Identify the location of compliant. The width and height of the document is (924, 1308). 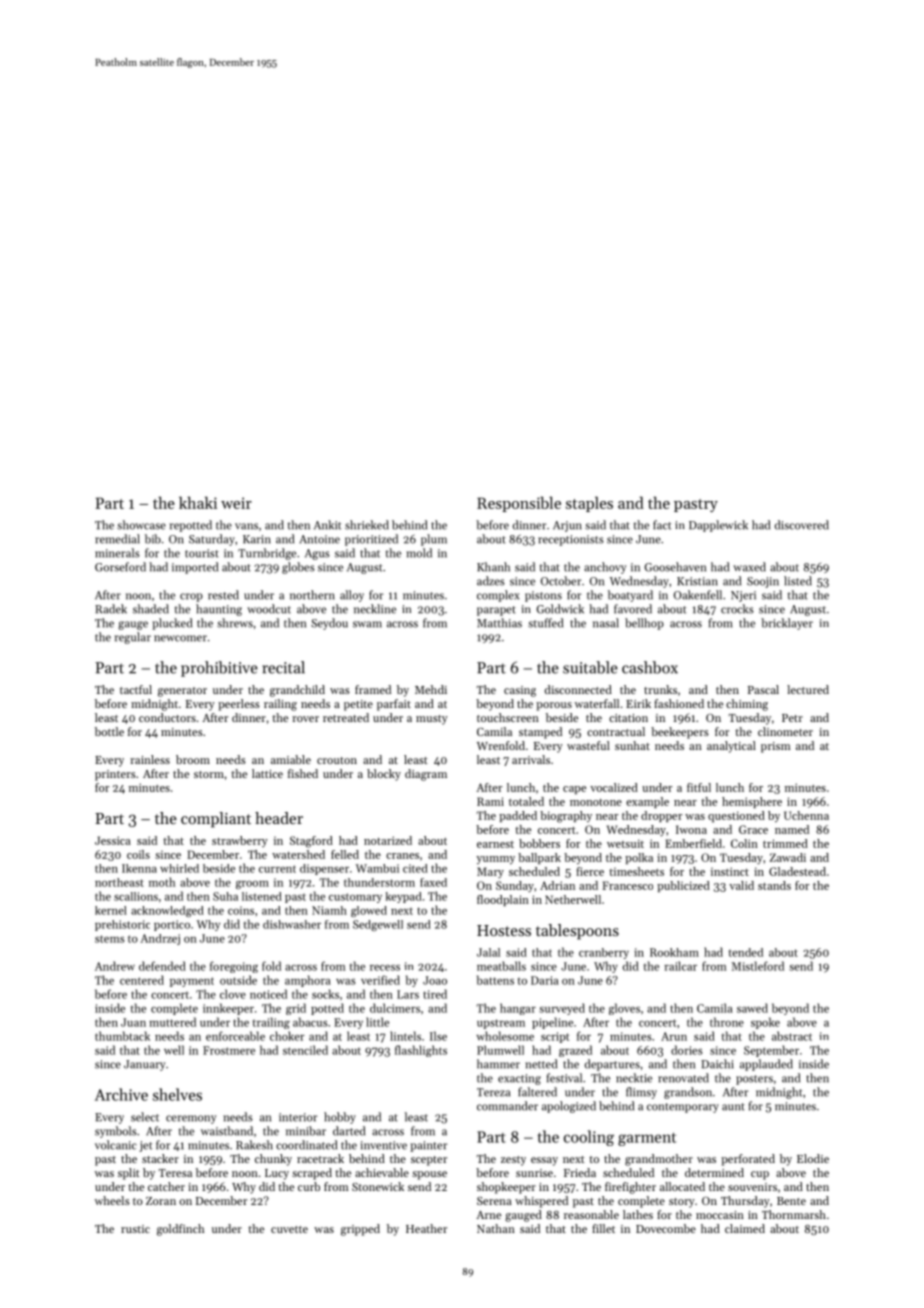
(216, 820).
